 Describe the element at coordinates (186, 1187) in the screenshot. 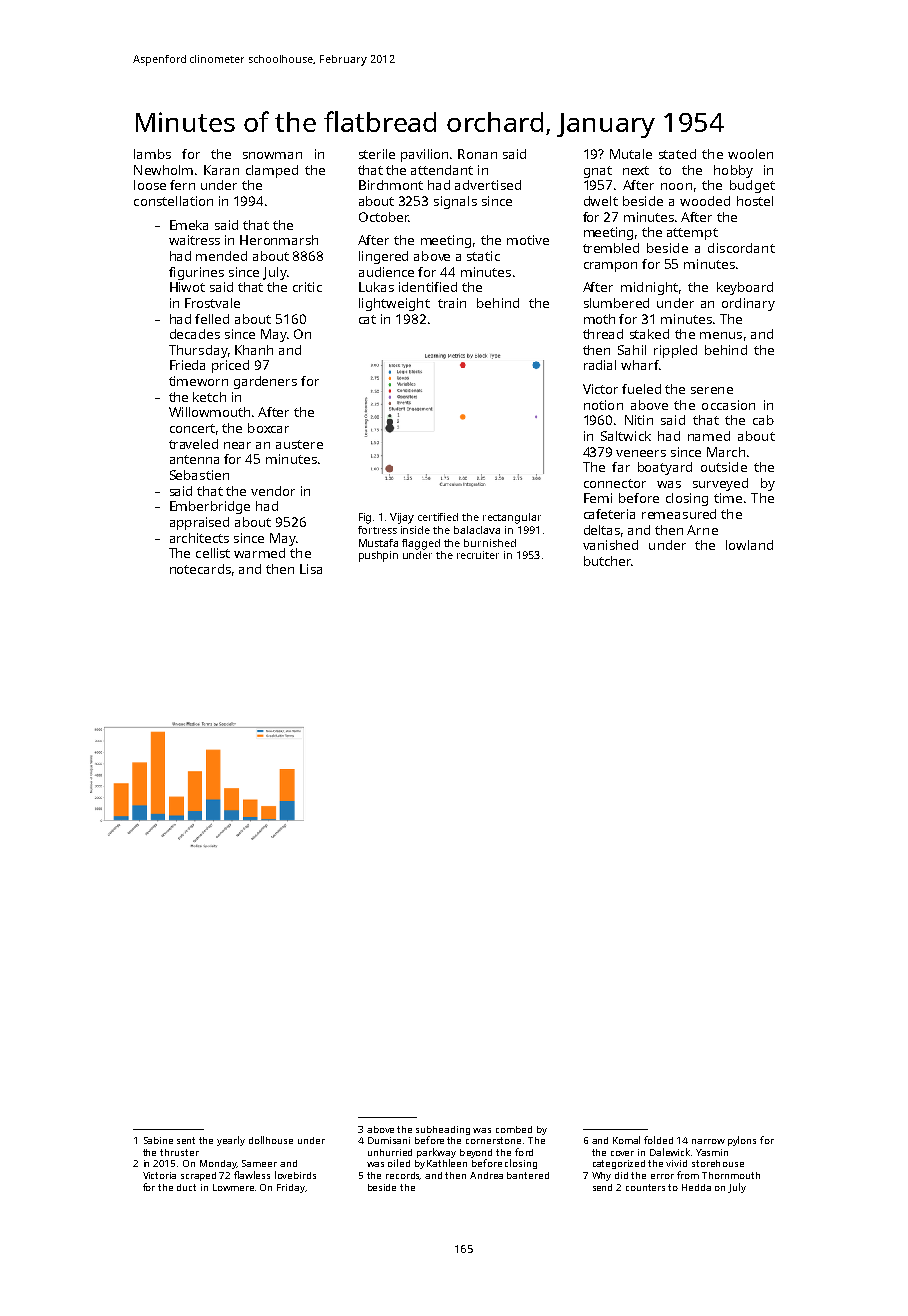

I see `duct` at that location.
